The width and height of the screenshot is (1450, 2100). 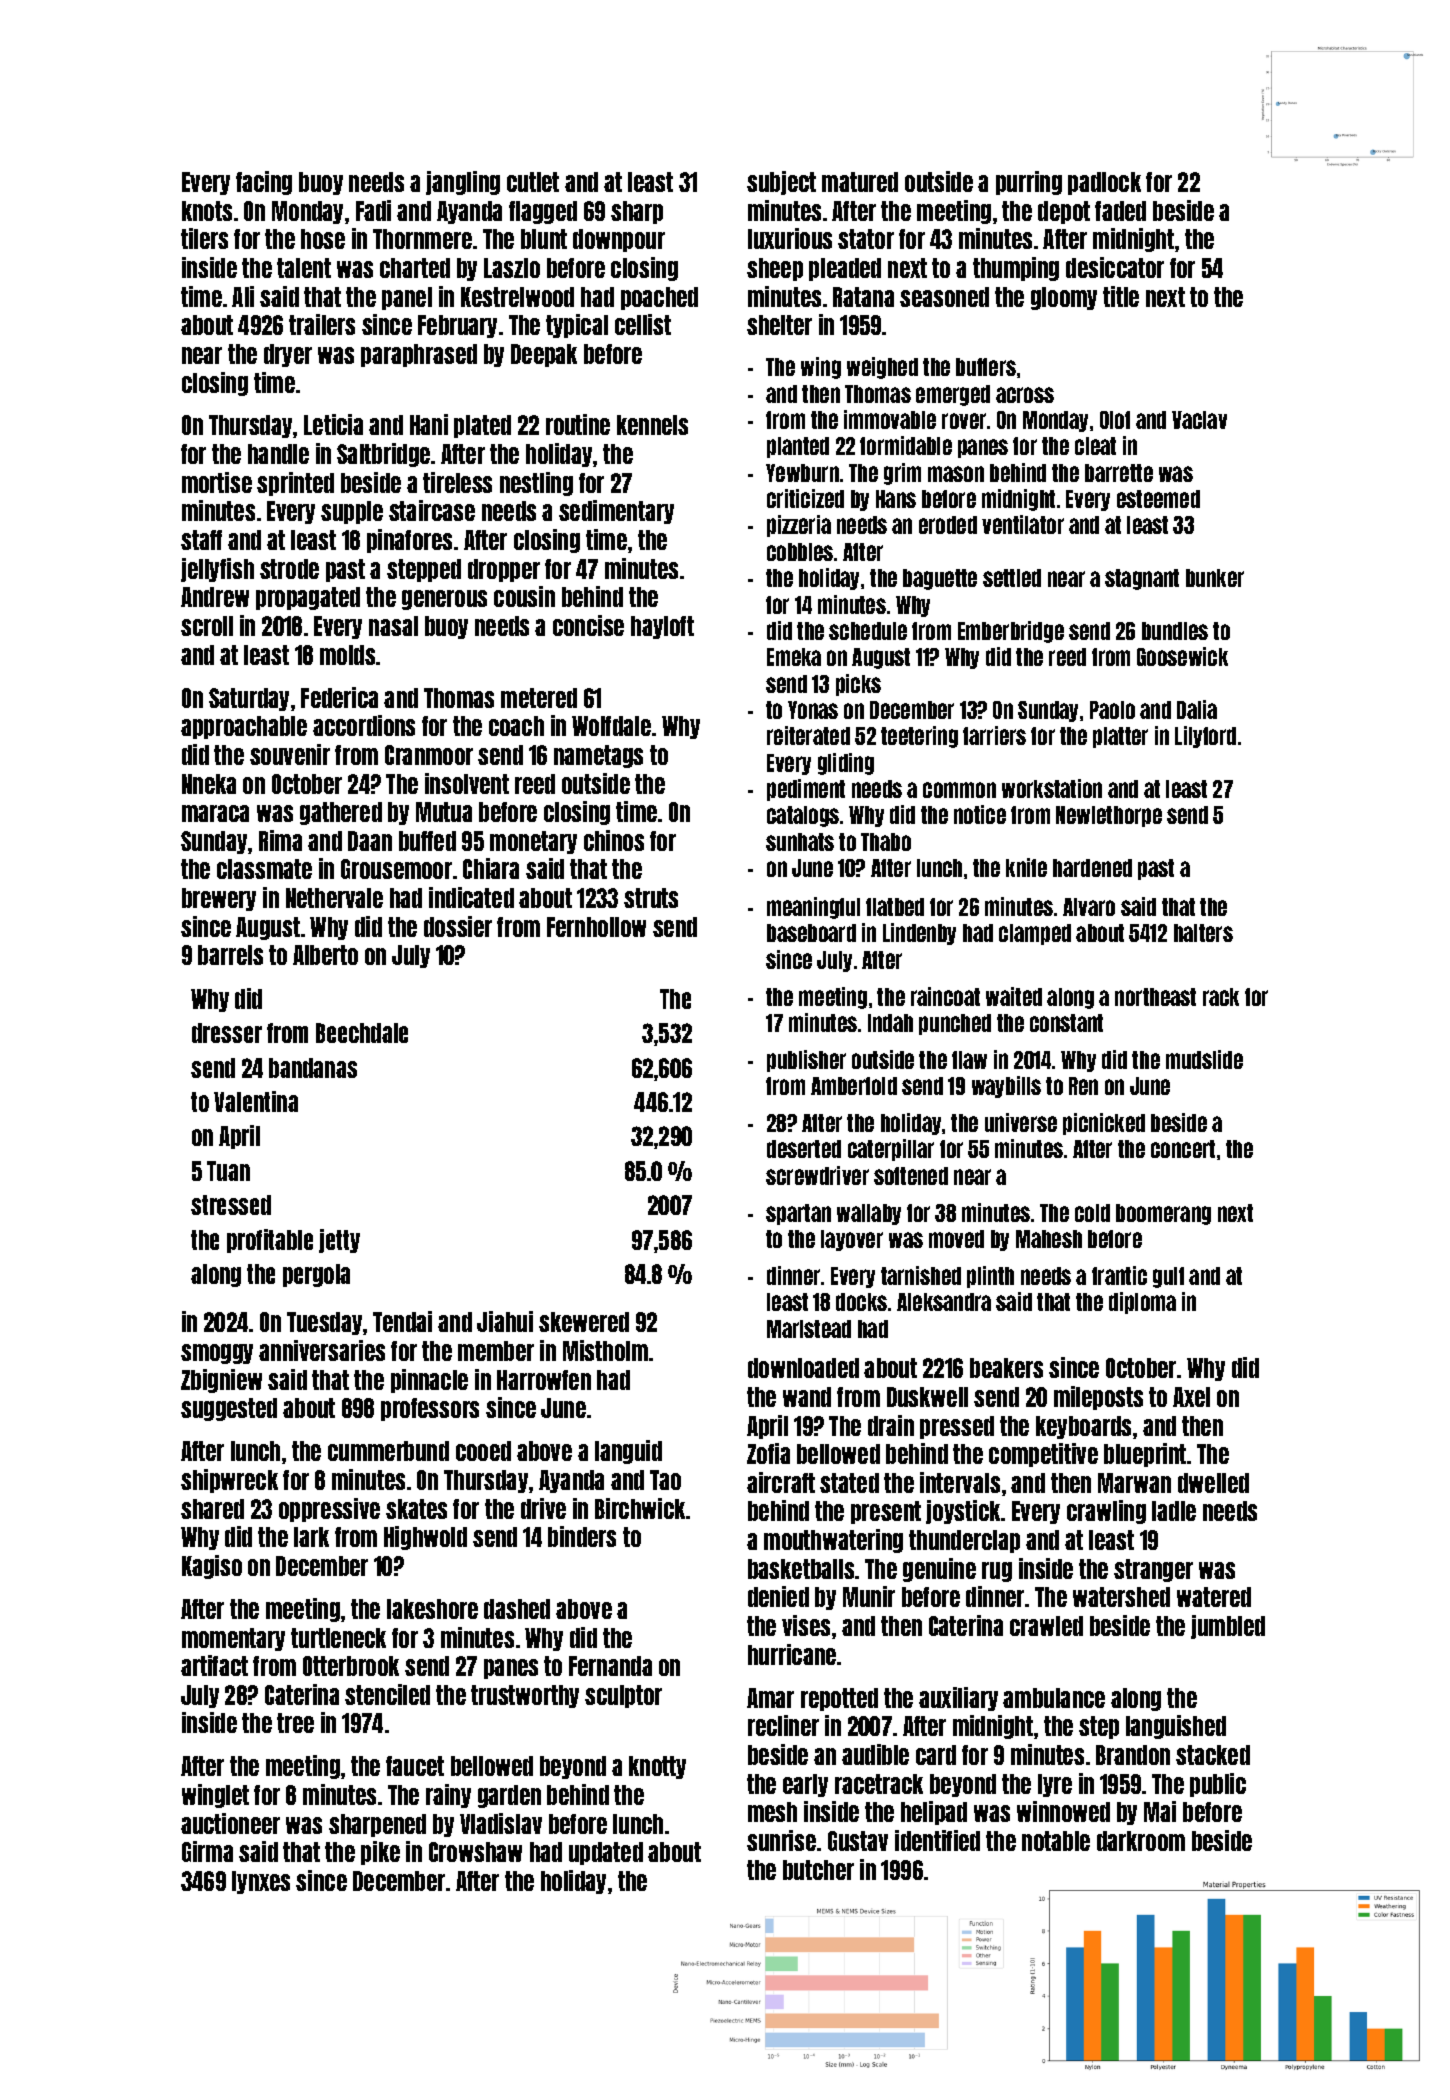 I want to click on lynxes, so click(x=261, y=1882).
